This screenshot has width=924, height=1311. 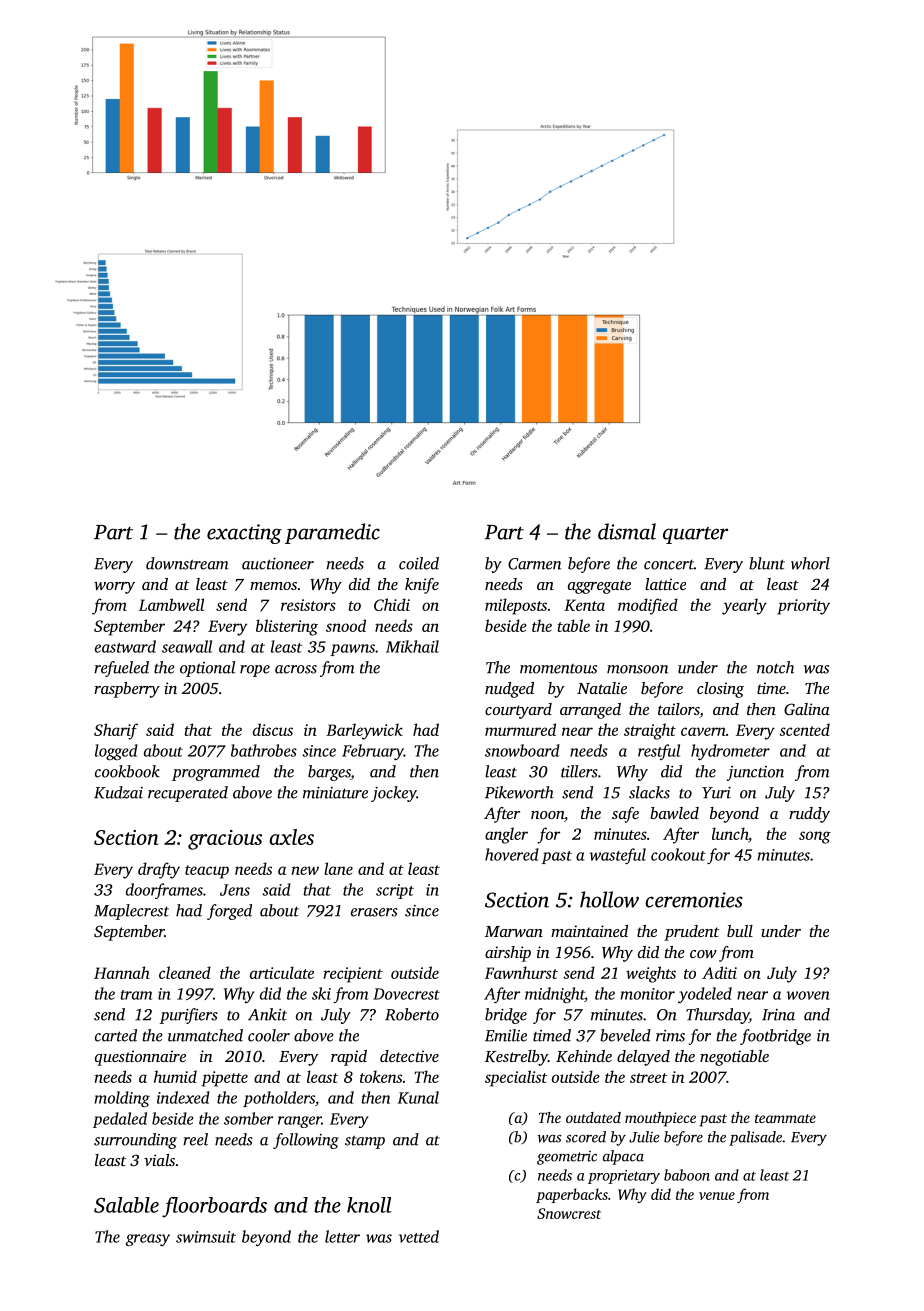 I want to click on exacting, so click(x=244, y=534).
